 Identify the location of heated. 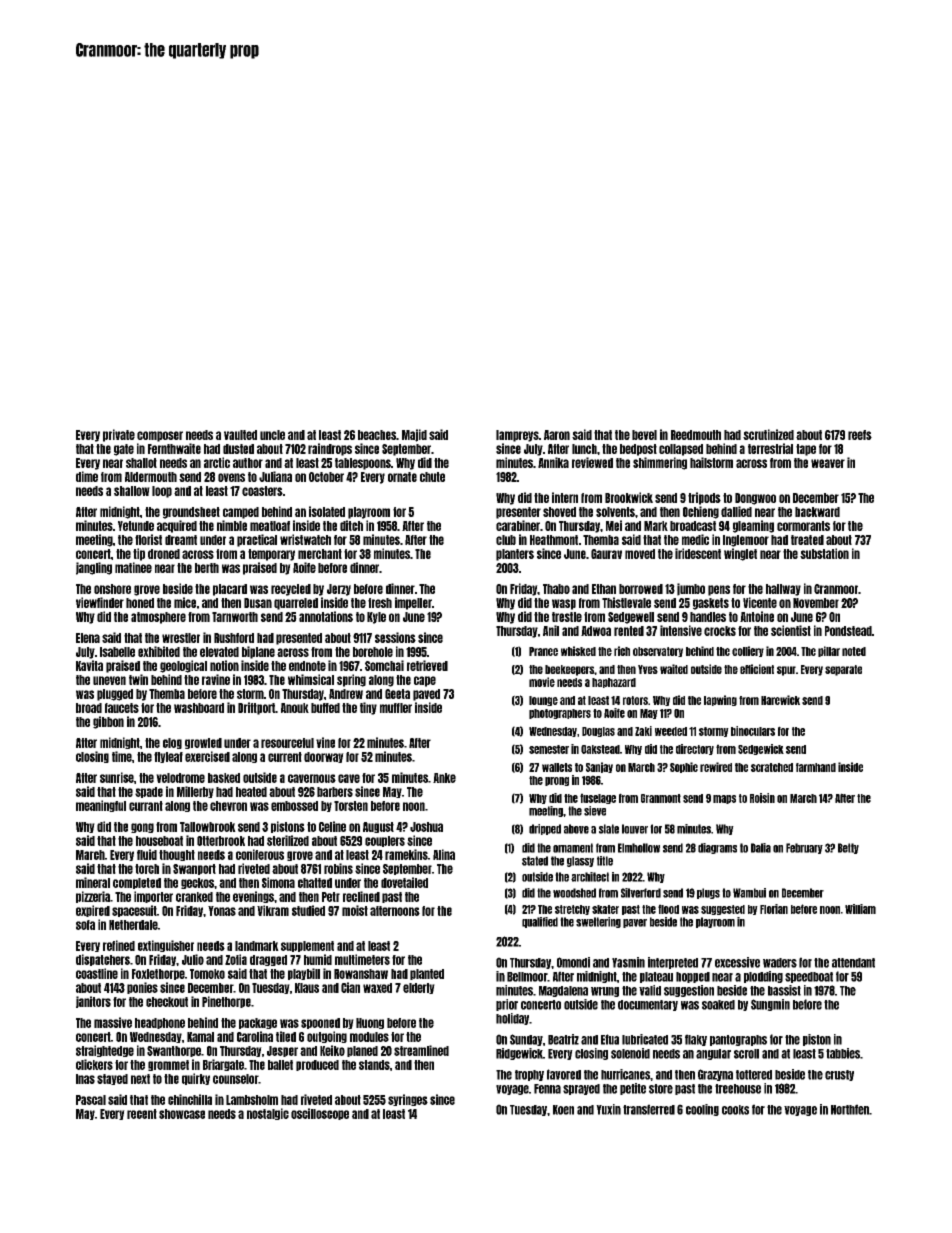
(251, 792).
